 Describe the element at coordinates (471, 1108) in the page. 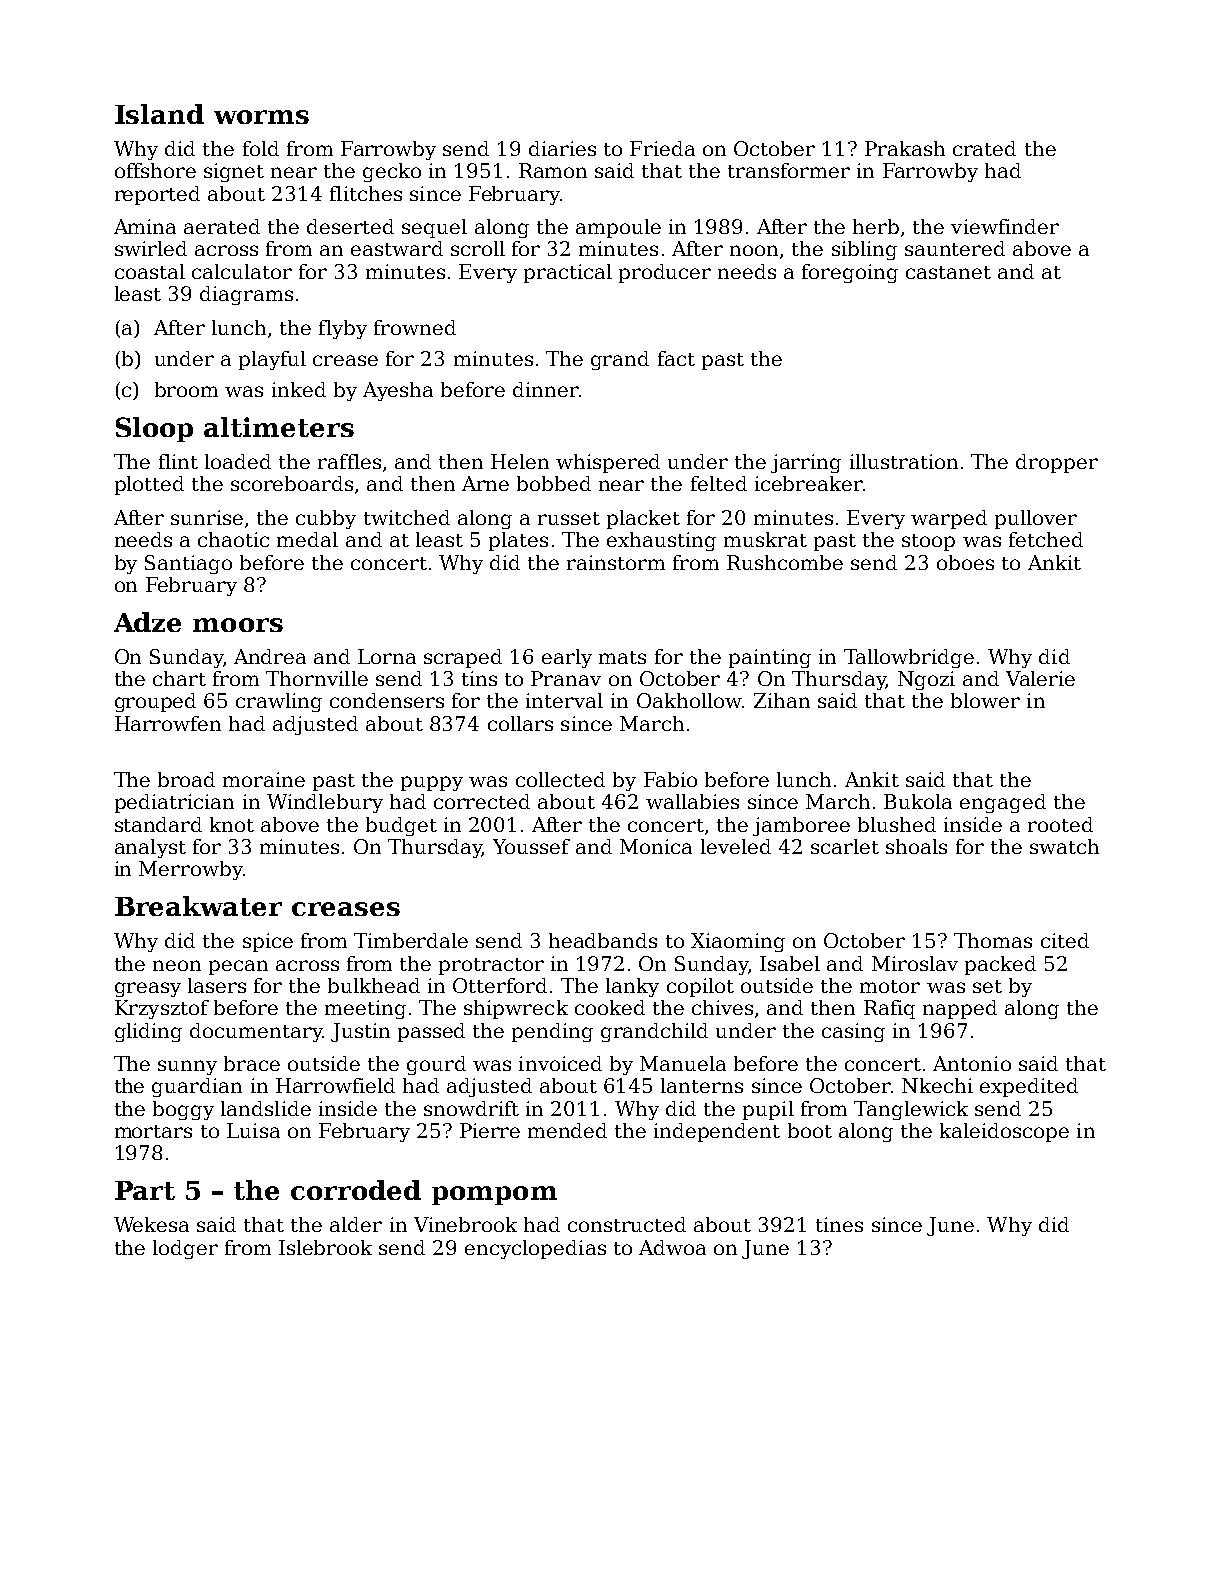

I see `snowdrift` at that location.
